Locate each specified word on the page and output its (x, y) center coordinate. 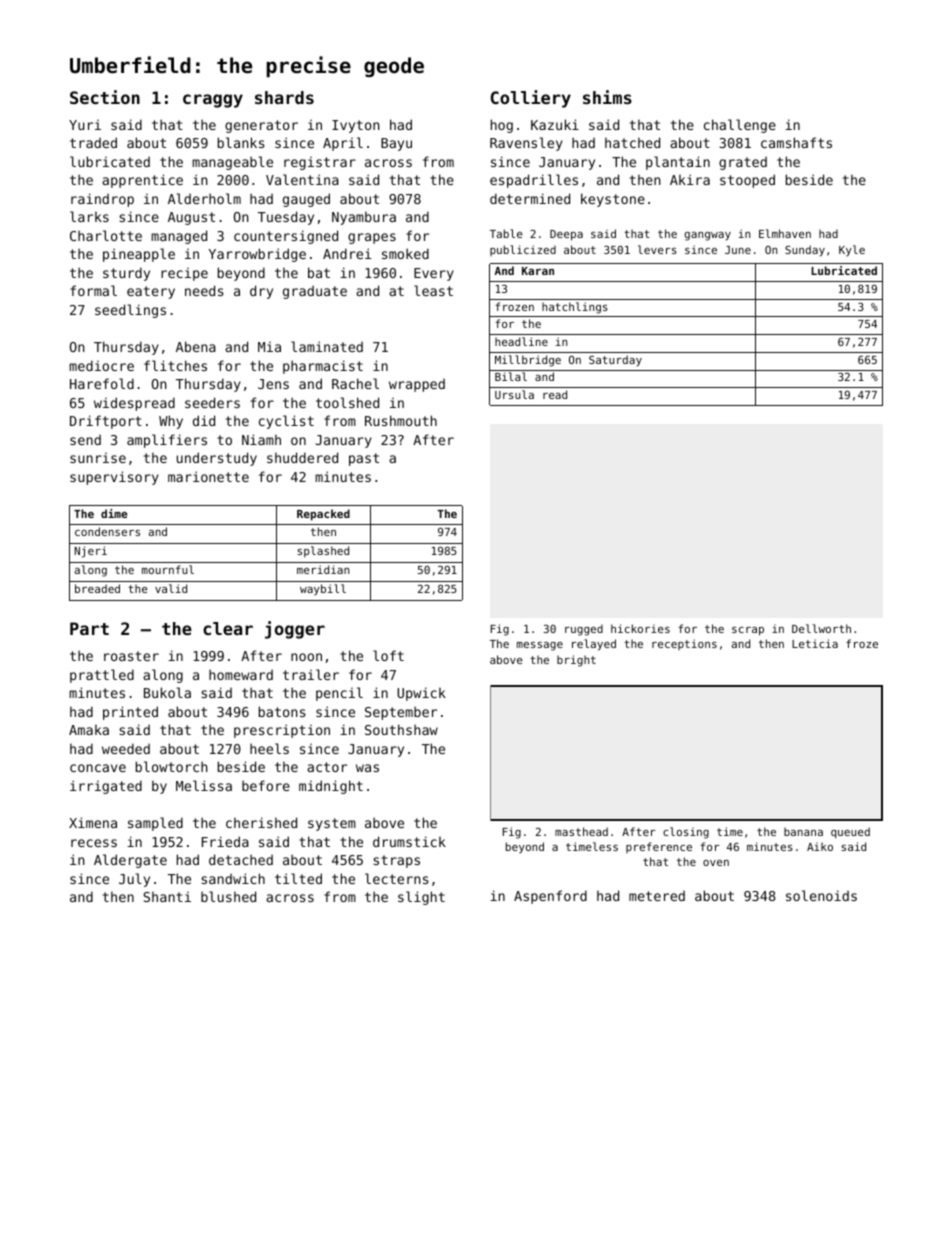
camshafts (796, 142)
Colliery (531, 99)
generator (261, 126)
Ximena (93, 822)
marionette (208, 476)
